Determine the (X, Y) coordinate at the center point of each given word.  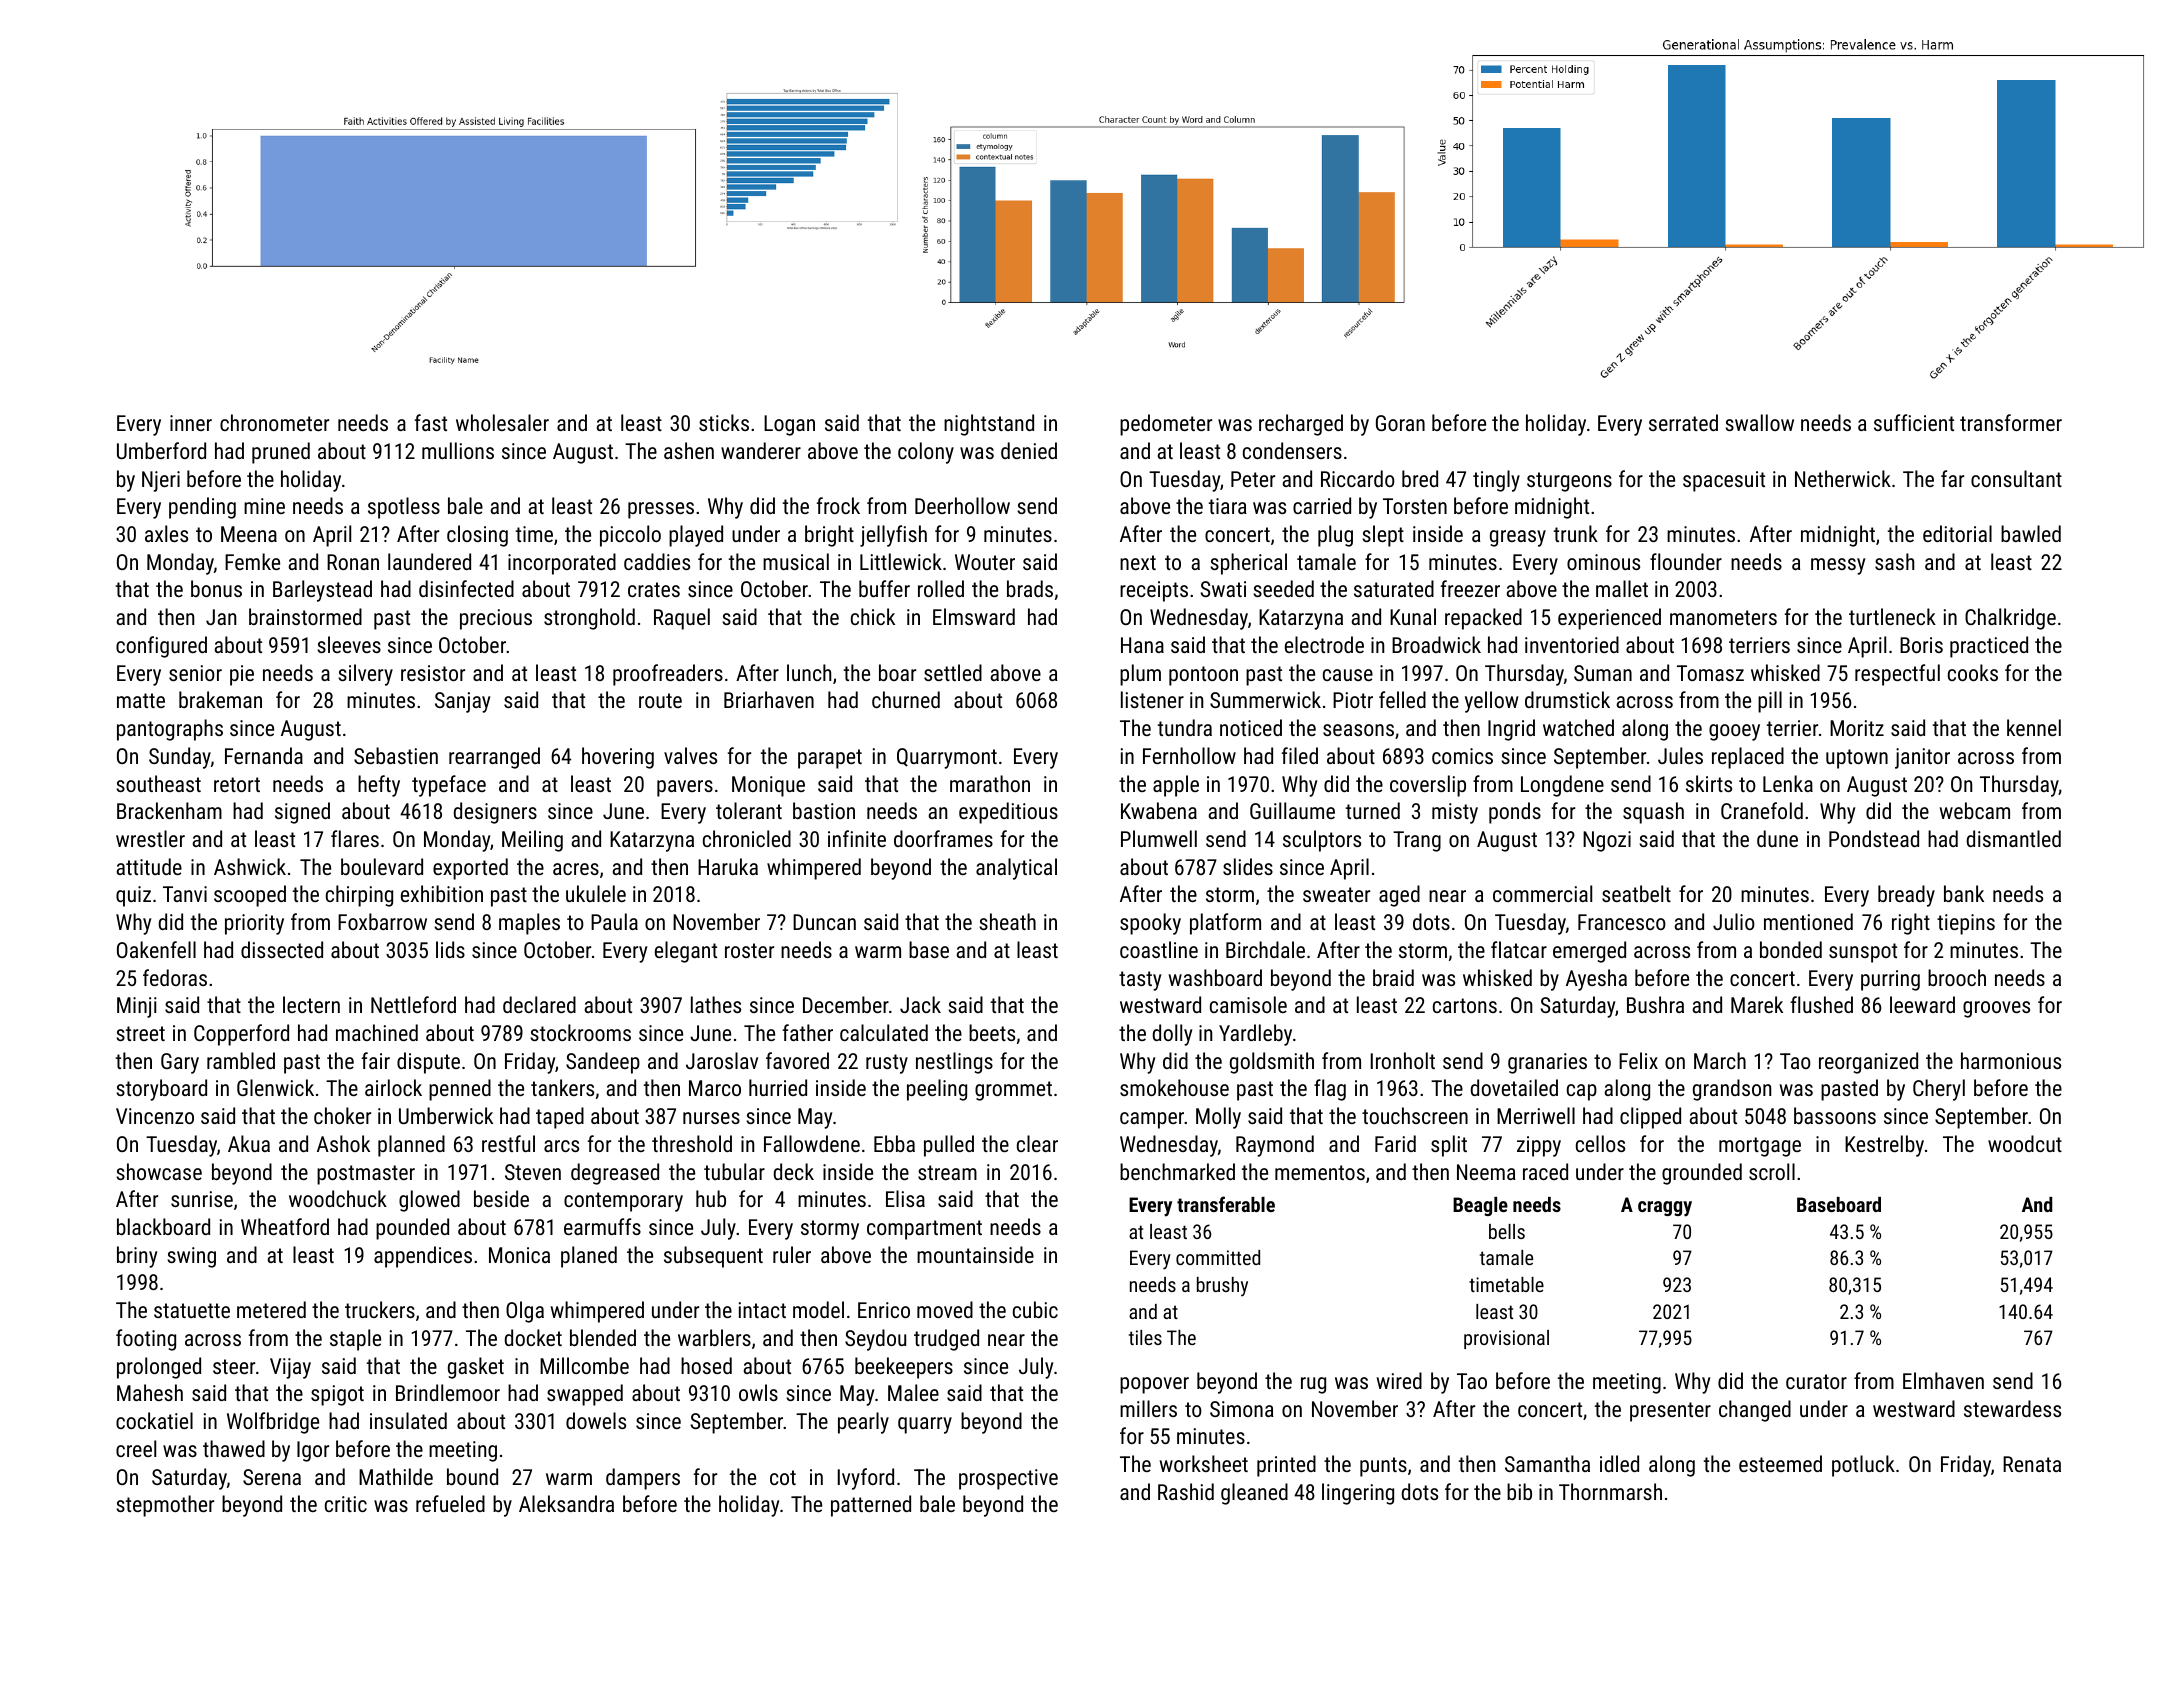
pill (1770, 702)
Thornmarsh (1610, 1491)
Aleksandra (566, 1503)
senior (195, 673)
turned (1373, 810)
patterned (871, 1506)
